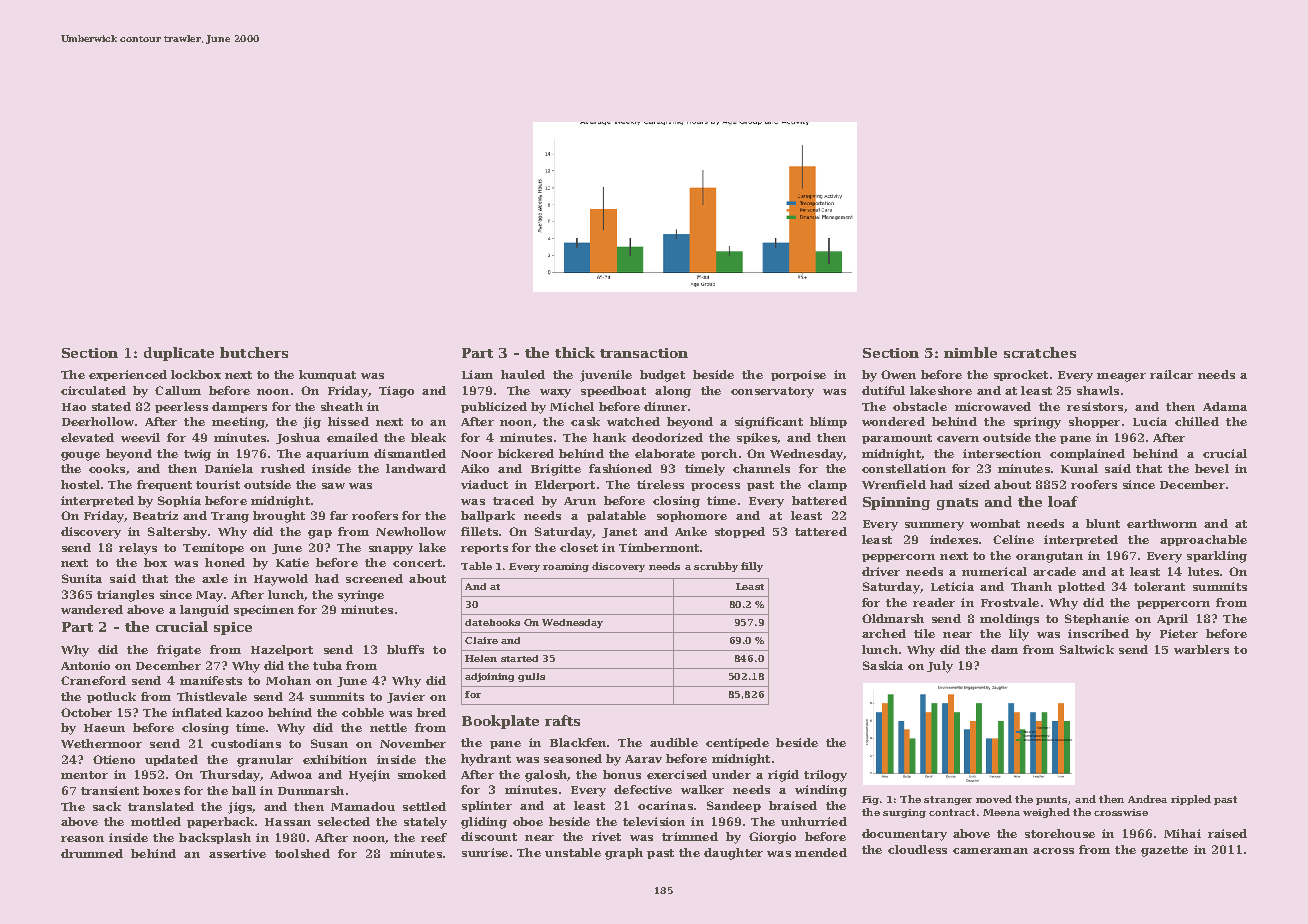  What do you see at coordinates (1040, 352) in the screenshot?
I see `scratches` at bounding box center [1040, 352].
